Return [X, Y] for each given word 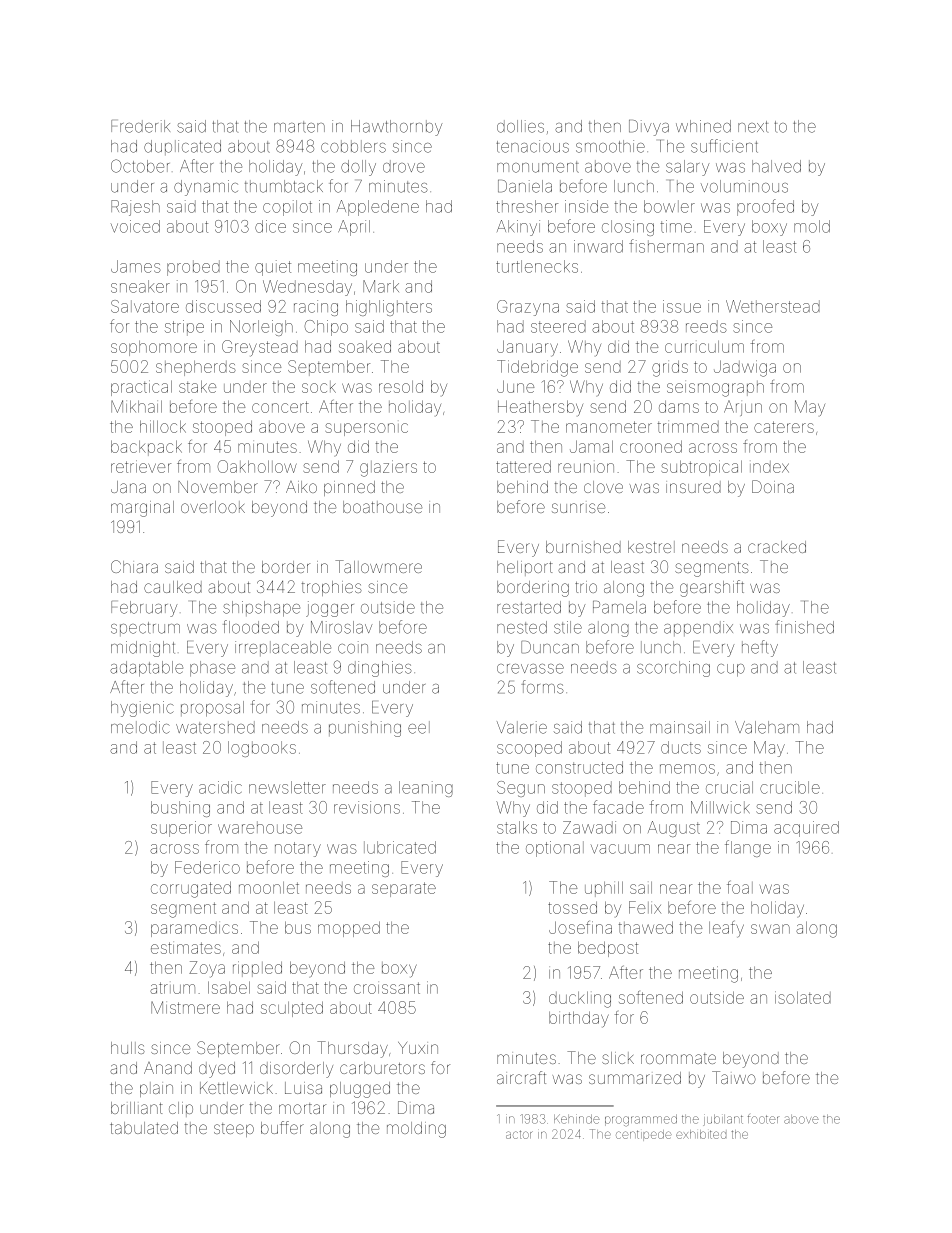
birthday [579, 1019]
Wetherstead [773, 306]
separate [404, 889]
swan [770, 929]
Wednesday [307, 288]
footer [763, 1119]
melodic [140, 727]
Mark [381, 286]
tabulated [144, 1128]
